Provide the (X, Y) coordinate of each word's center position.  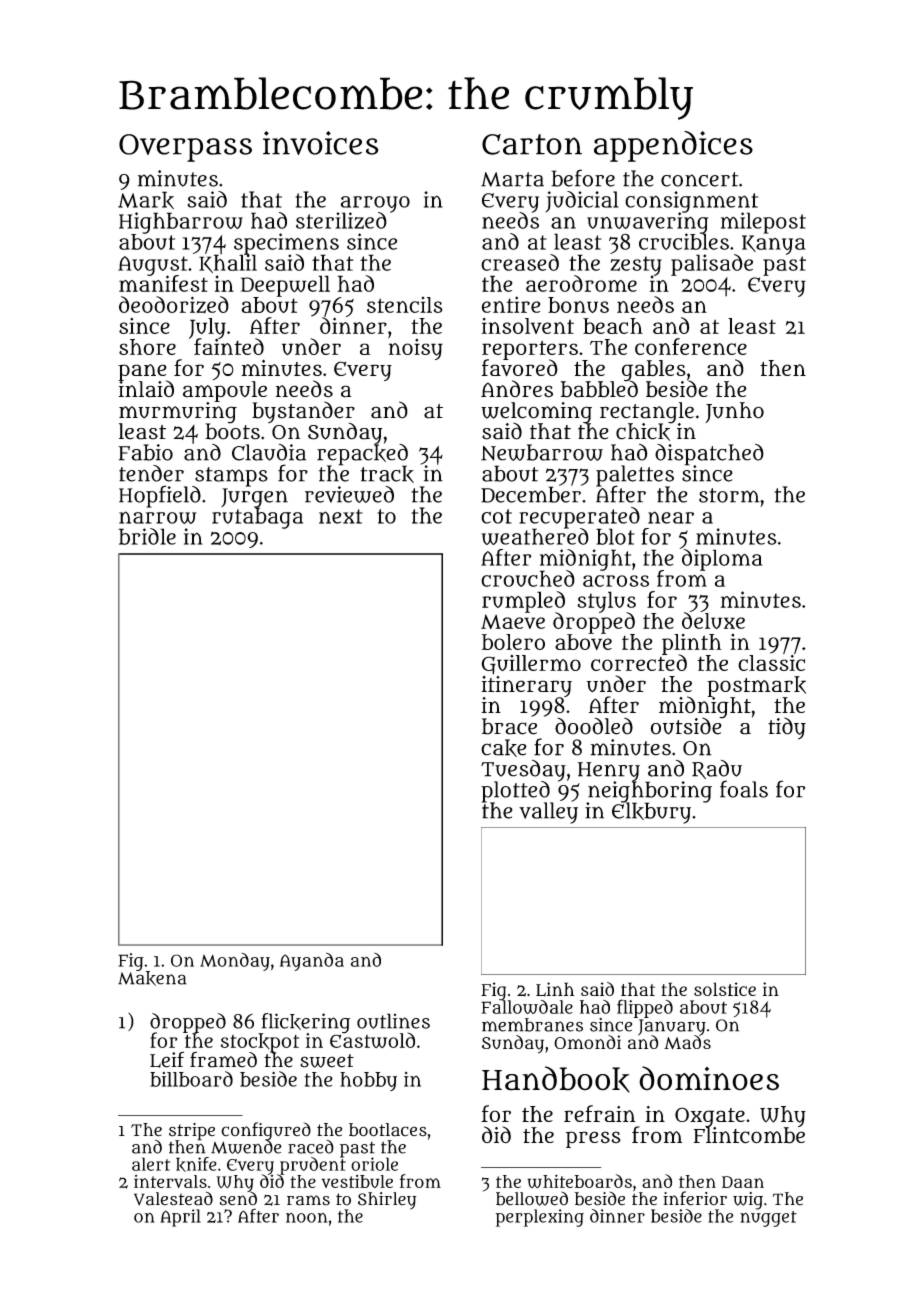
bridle (147, 536)
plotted (515, 791)
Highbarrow (181, 223)
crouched (528, 578)
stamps (231, 476)
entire (510, 304)
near (671, 517)
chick (644, 432)
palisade (712, 265)
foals (744, 789)
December (531, 494)
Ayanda (312, 961)
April (180, 1218)
